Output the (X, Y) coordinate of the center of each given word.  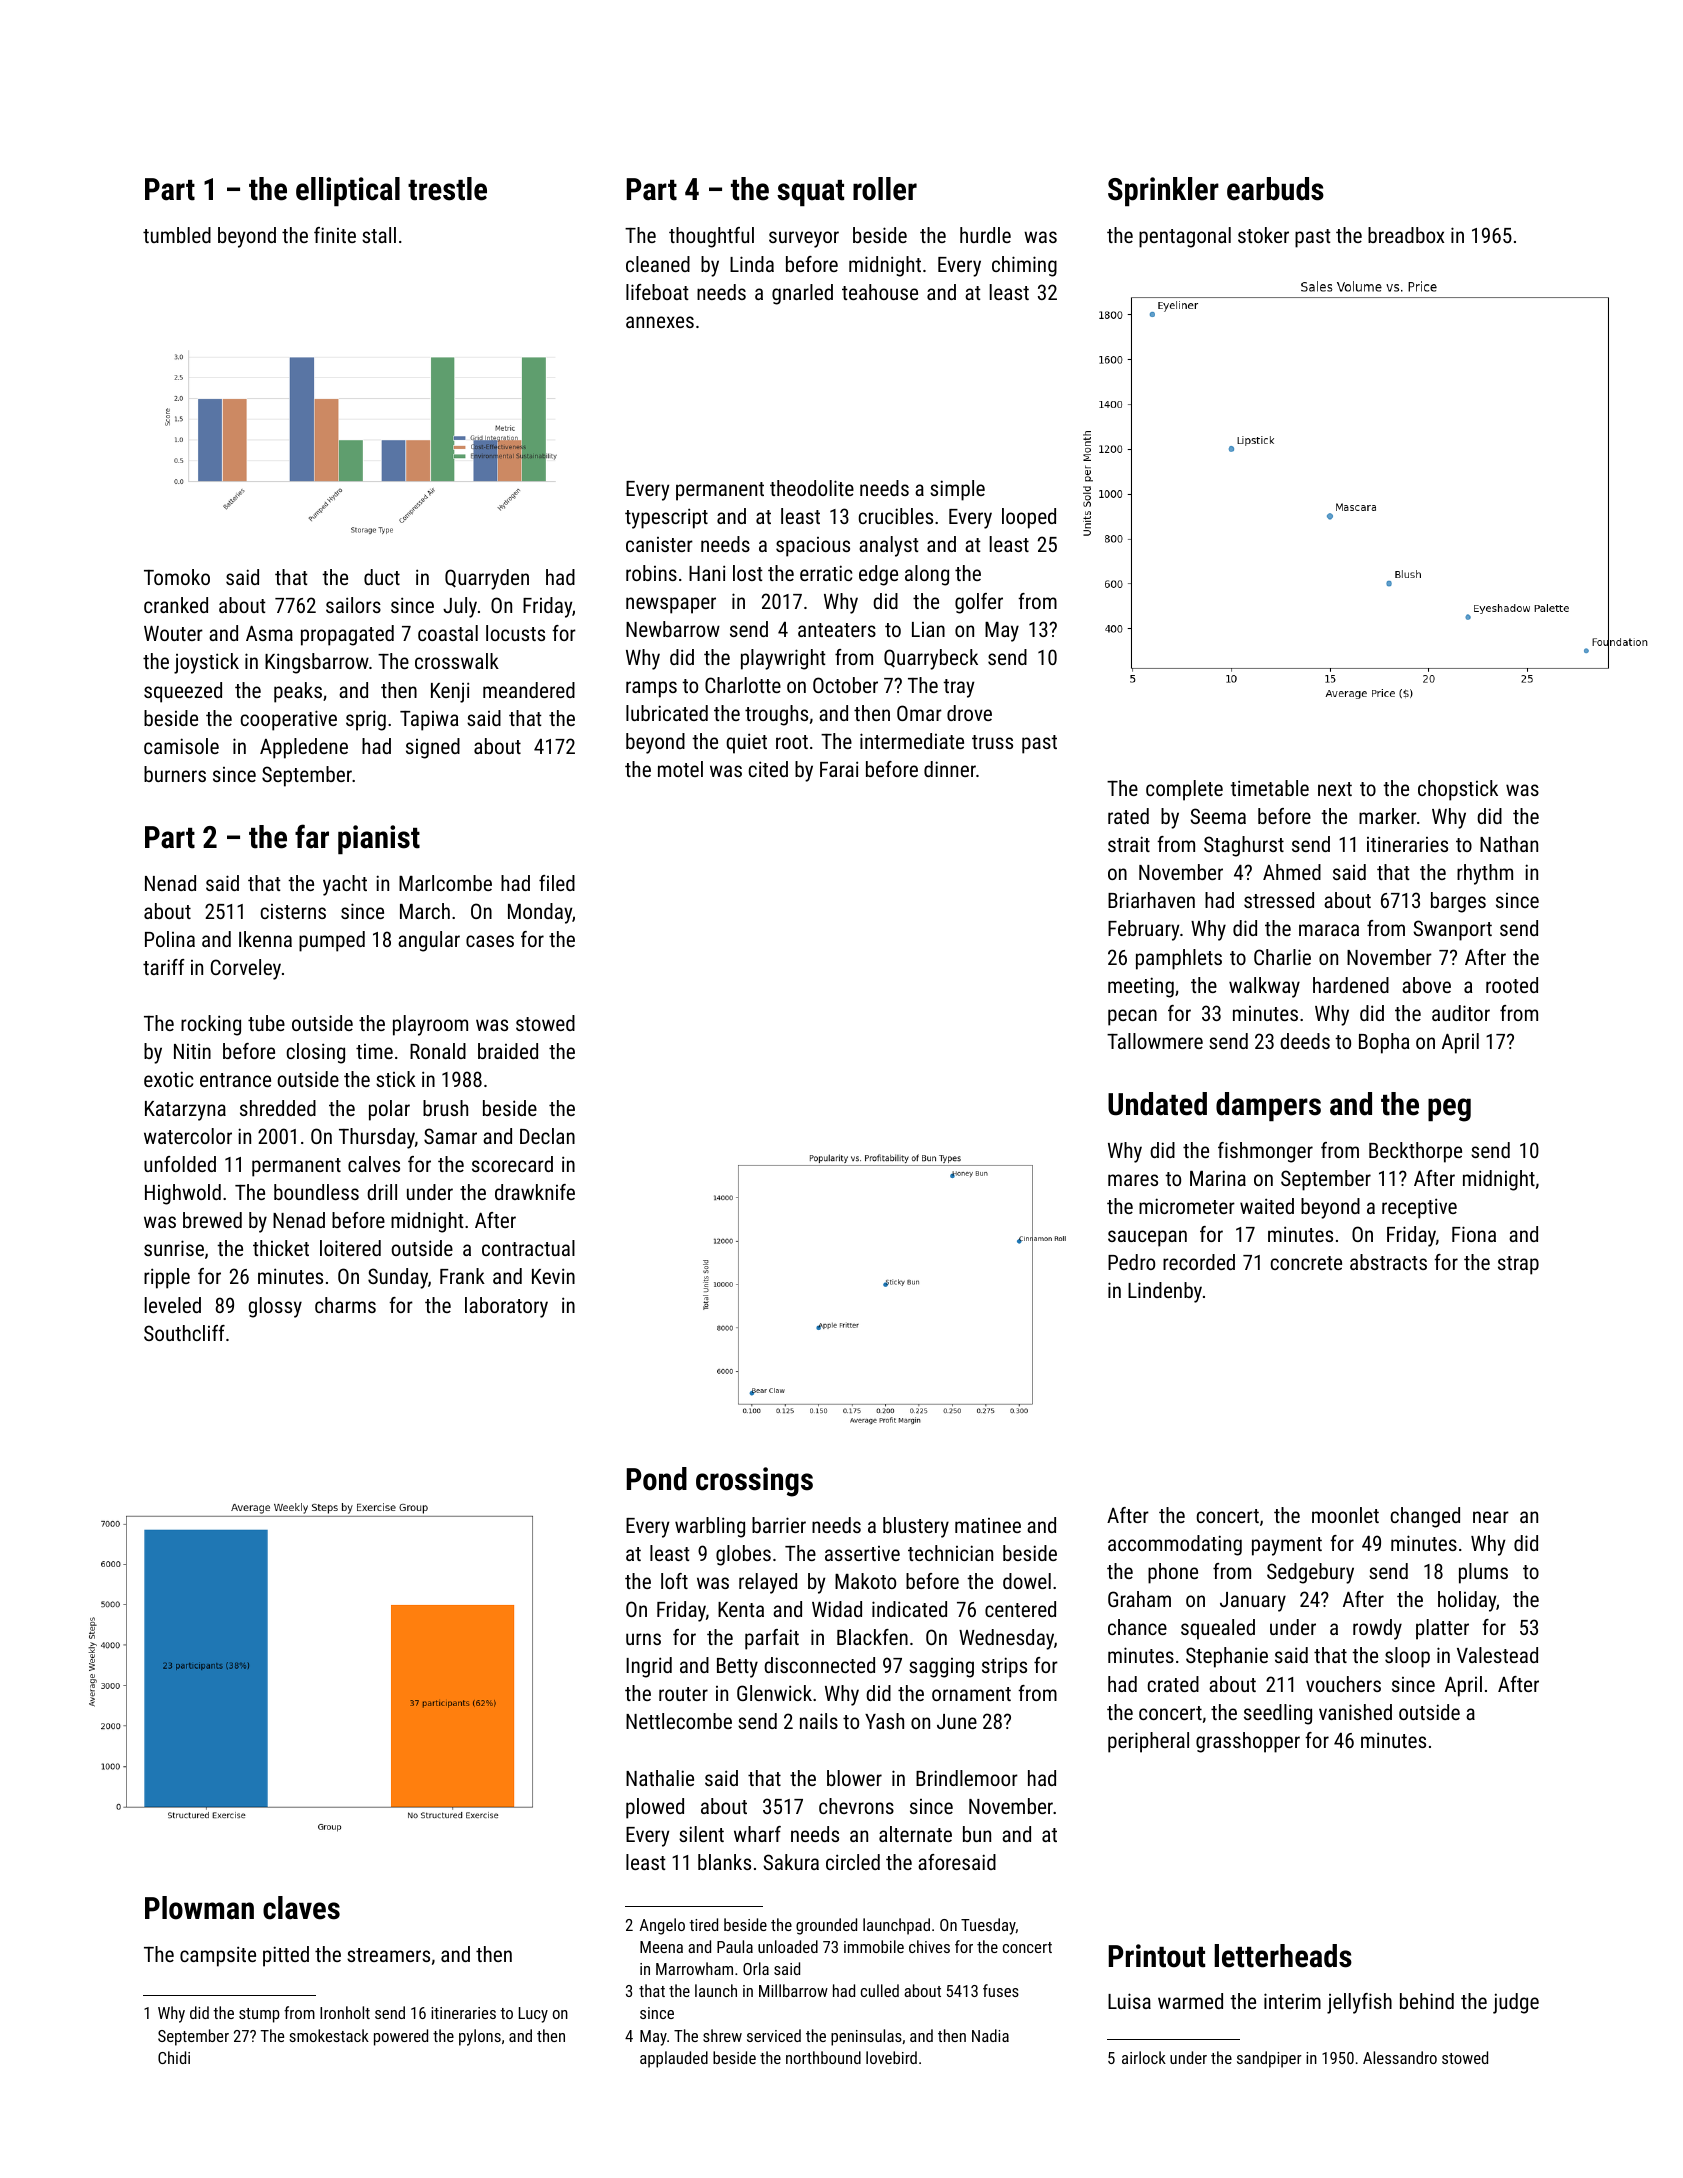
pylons (480, 2037)
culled (880, 1990)
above (1426, 985)
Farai (839, 769)
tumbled (177, 235)
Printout (1157, 1956)
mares (1133, 1180)
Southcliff (184, 1333)
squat (810, 193)
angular (429, 941)
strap (1518, 1265)
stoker (1263, 235)
